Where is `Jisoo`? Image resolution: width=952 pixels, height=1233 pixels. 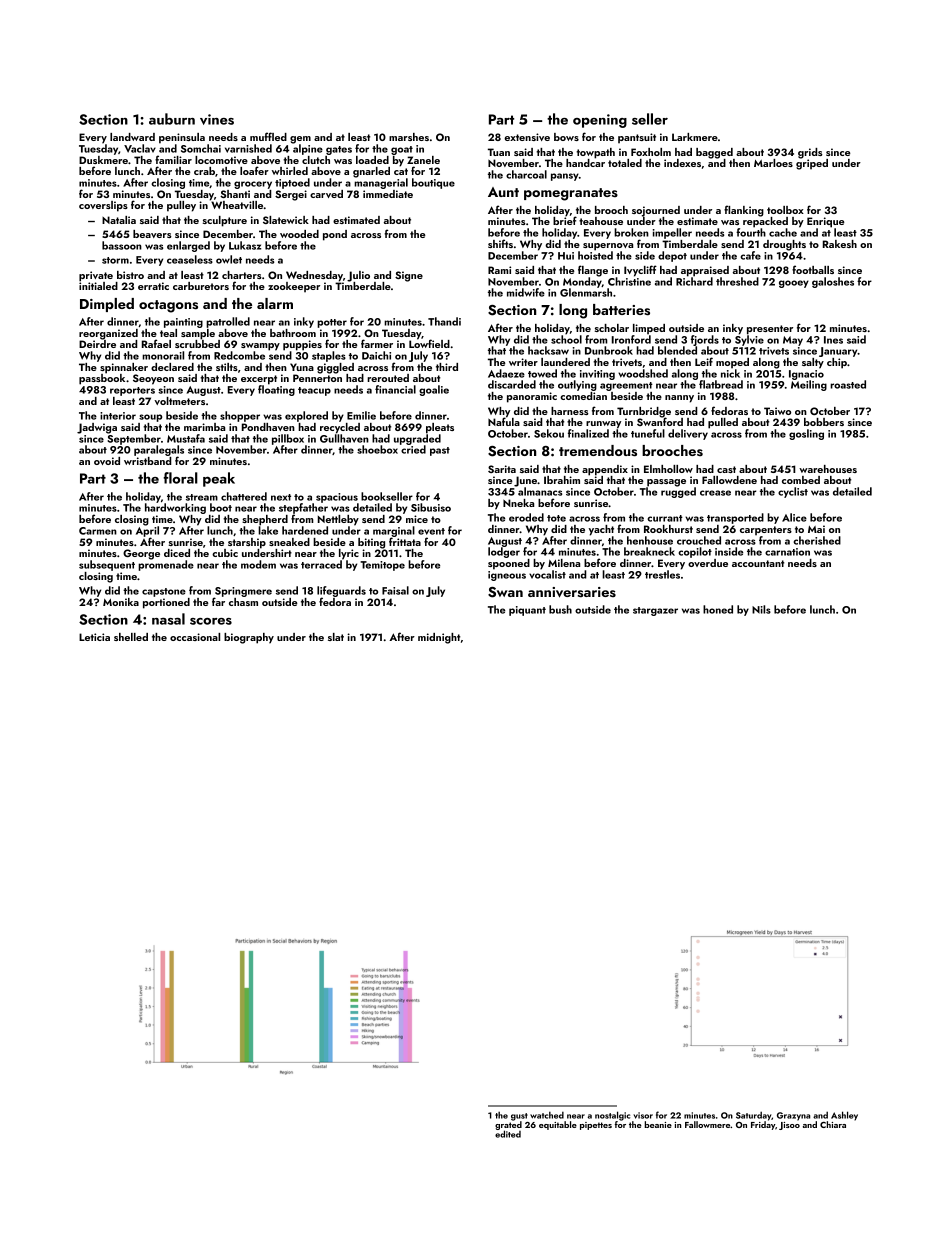 Jisoo is located at coordinates (789, 1126).
